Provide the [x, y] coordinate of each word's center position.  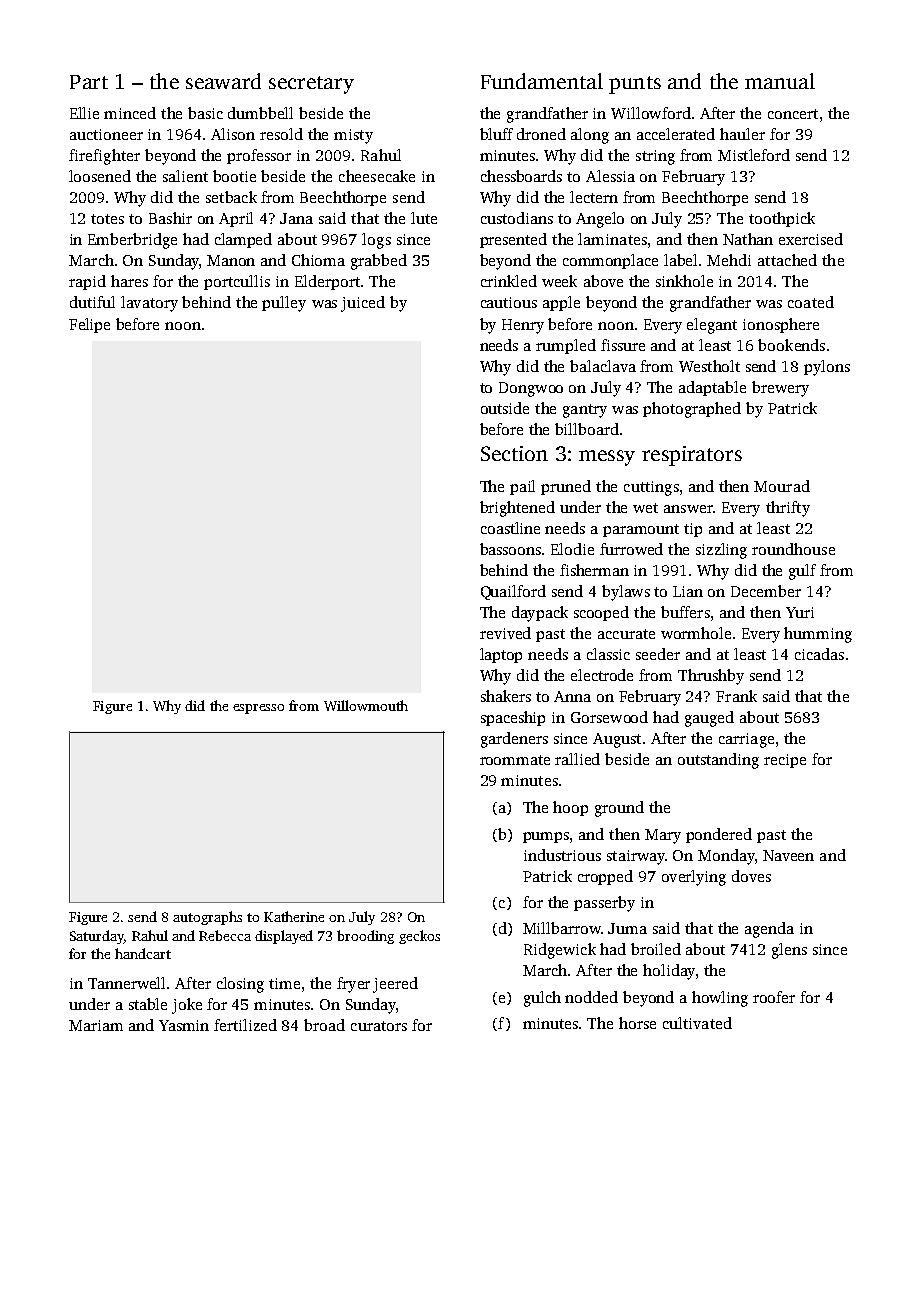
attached [787, 260]
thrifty [788, 509]
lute [424, 218]
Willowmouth [366, 705]
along [590, 136]
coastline [510, 528]
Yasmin [184, 1025]
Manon [231, 260]
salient [185, 176]
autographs [207, 918]
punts [635, 85]
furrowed [631, 549]
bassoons [510, 549]
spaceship [513, 718]
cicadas [819, 654]
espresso [258, 709]
